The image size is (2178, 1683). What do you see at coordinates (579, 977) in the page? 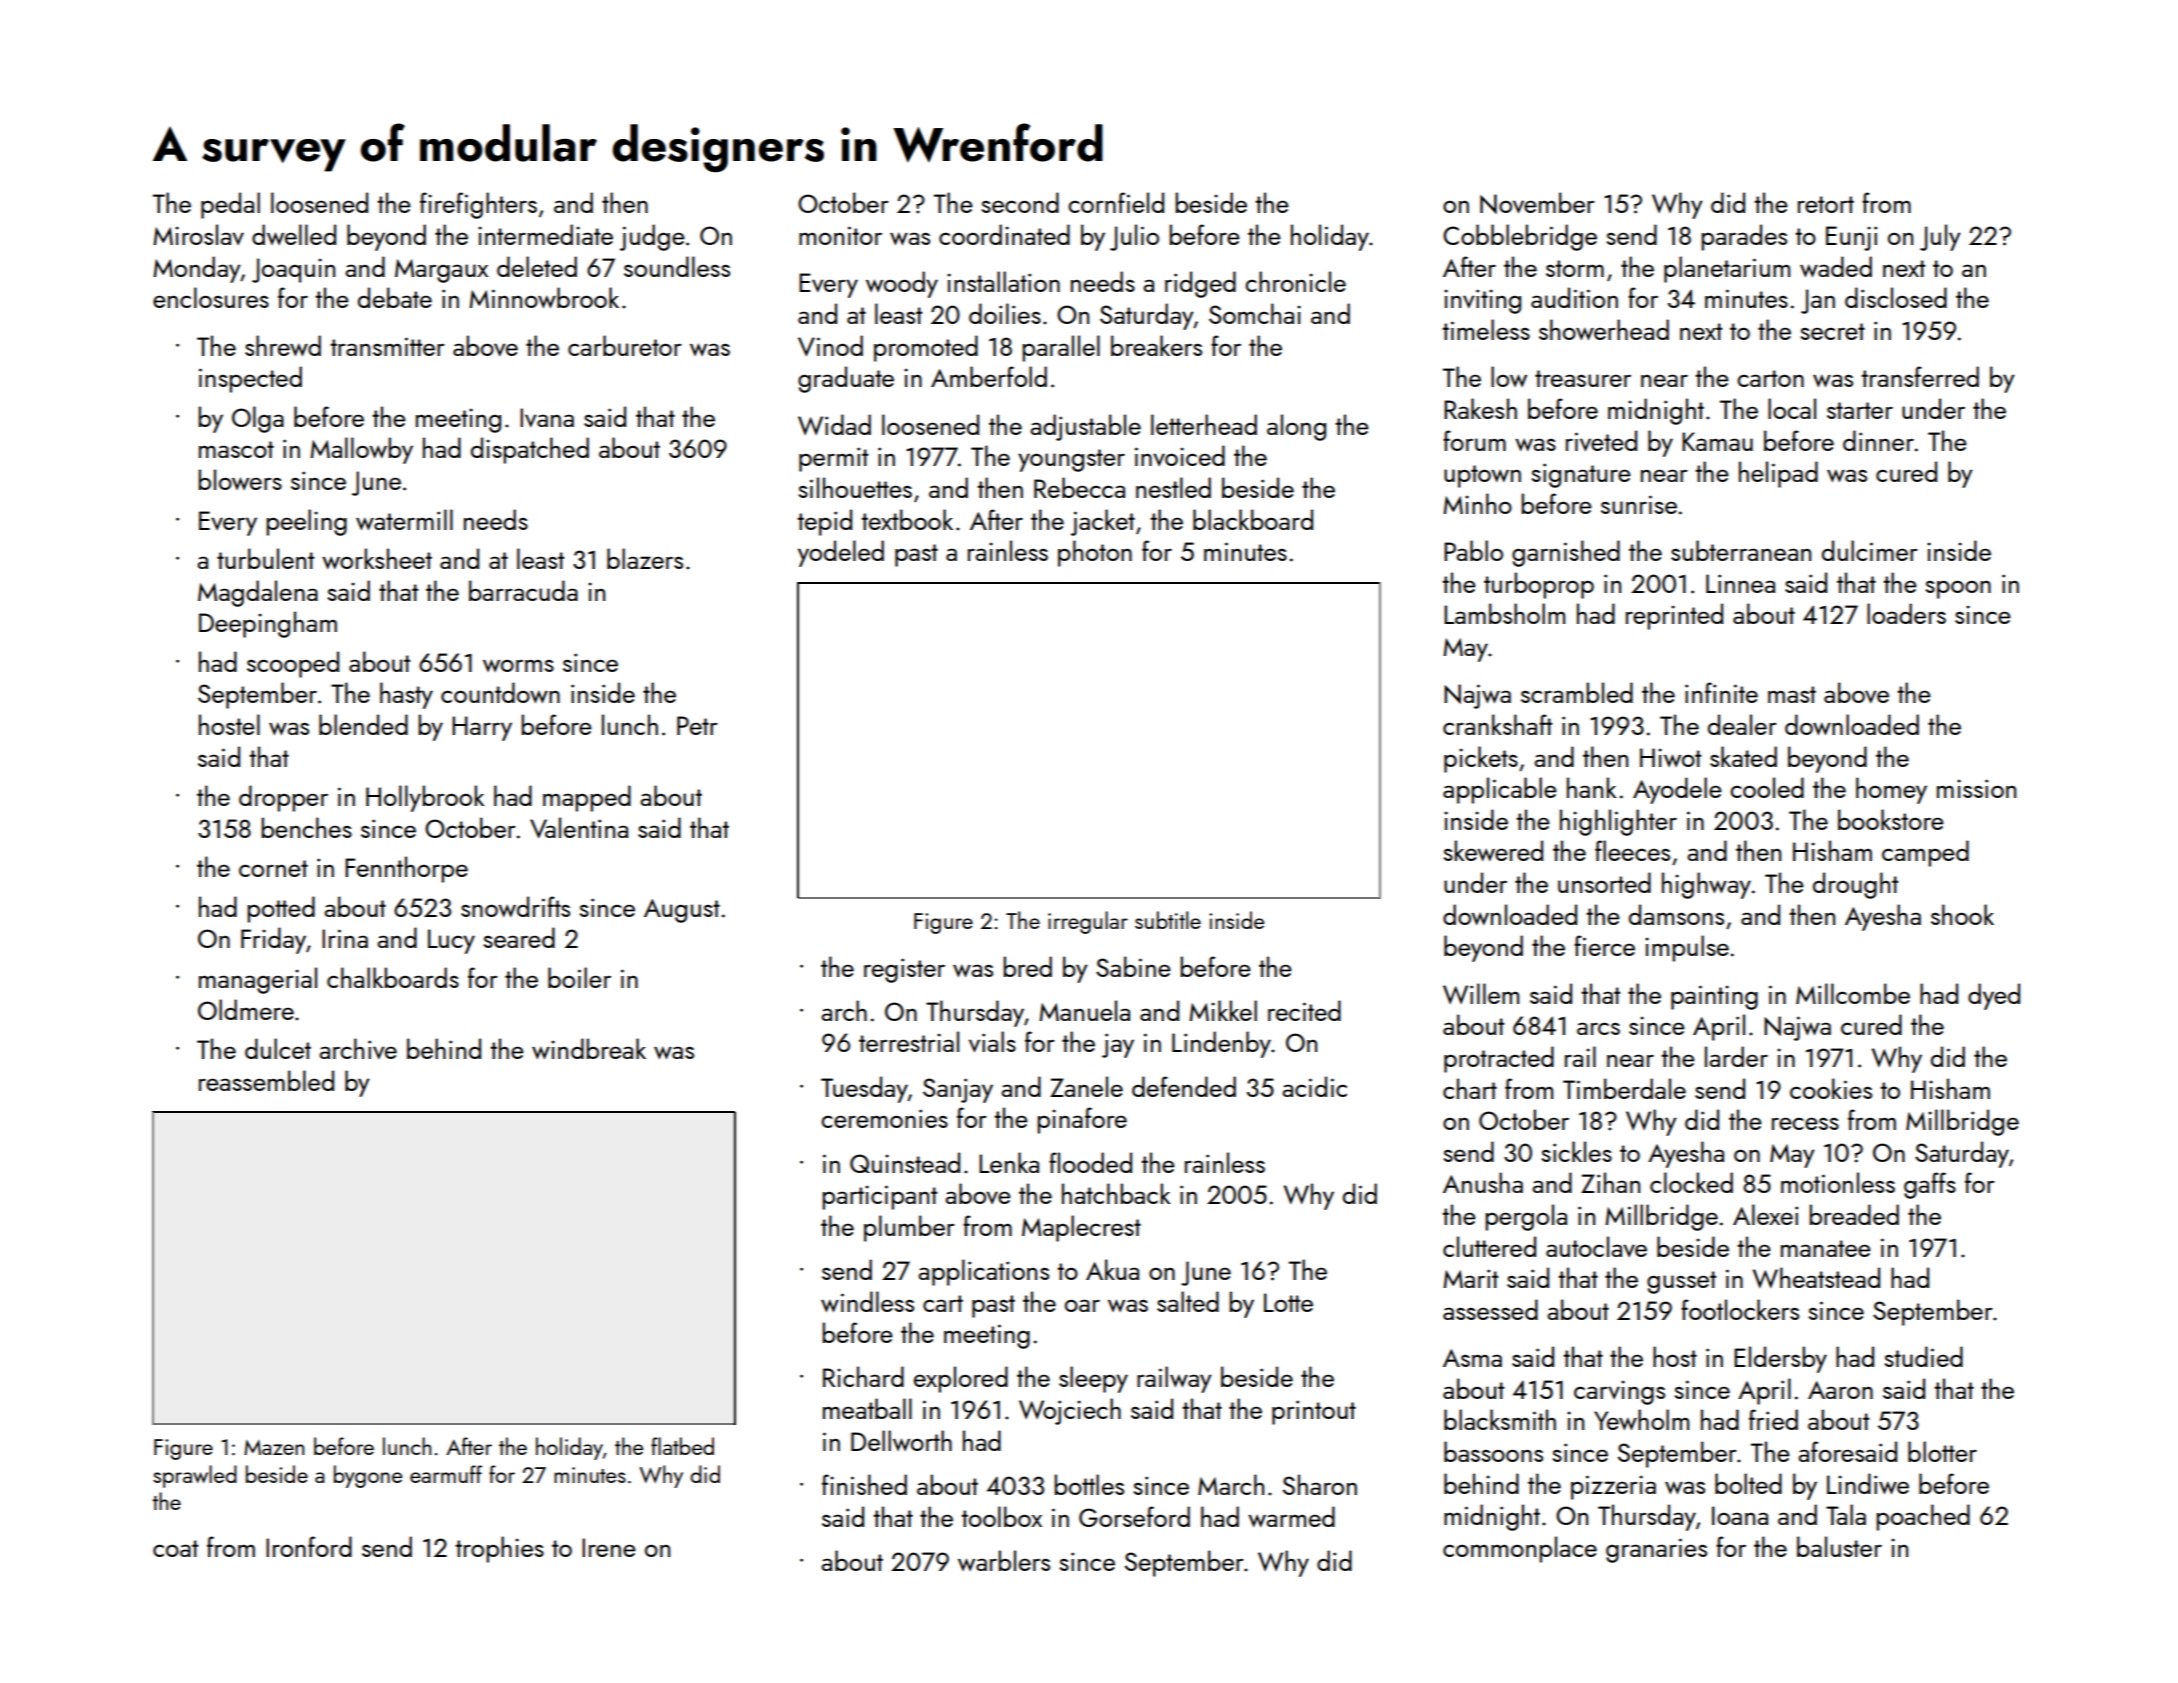
I see `boiler` at bounding box center [579, 977].
